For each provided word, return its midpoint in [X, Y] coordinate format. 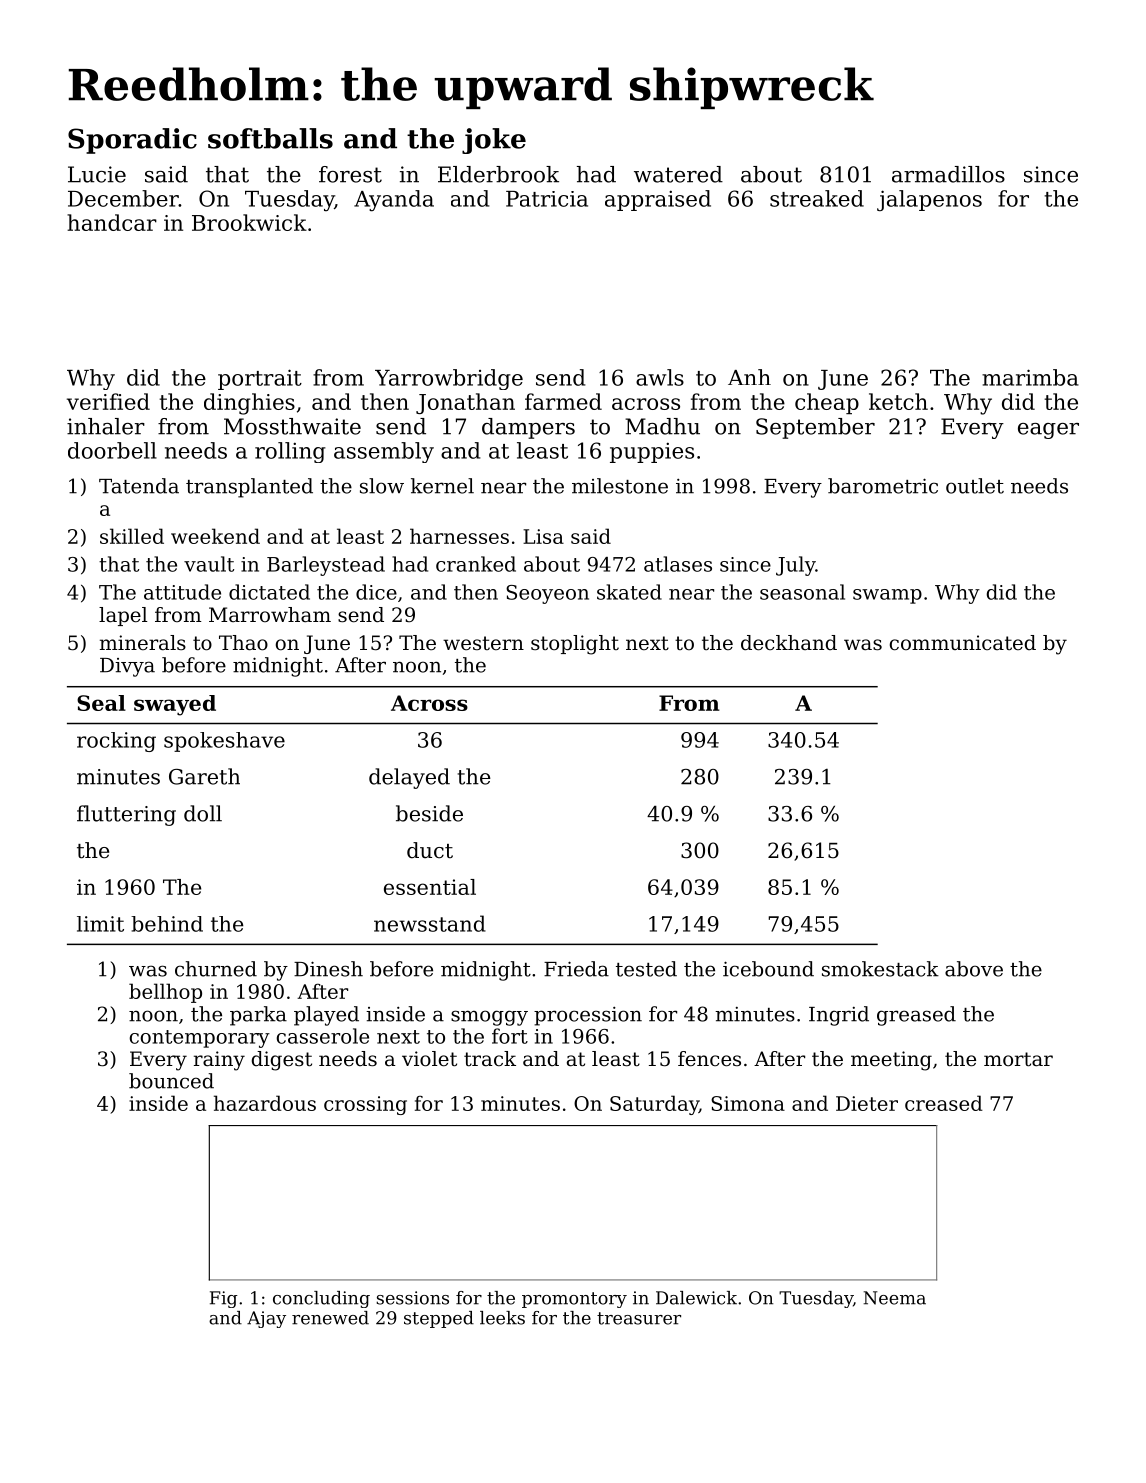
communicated [963, 643]
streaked [817, 198]
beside [429, 813]
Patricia [547, 199]
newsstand [430, 923]
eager [1048, 431]
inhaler [106, 426]
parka [258, 1016]
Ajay [266, 1319]
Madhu [662, 426]
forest [350, 174]
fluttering [126, 815]
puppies [652, 452]
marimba [1030, 377]
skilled [132, 536]
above [974, 969]
